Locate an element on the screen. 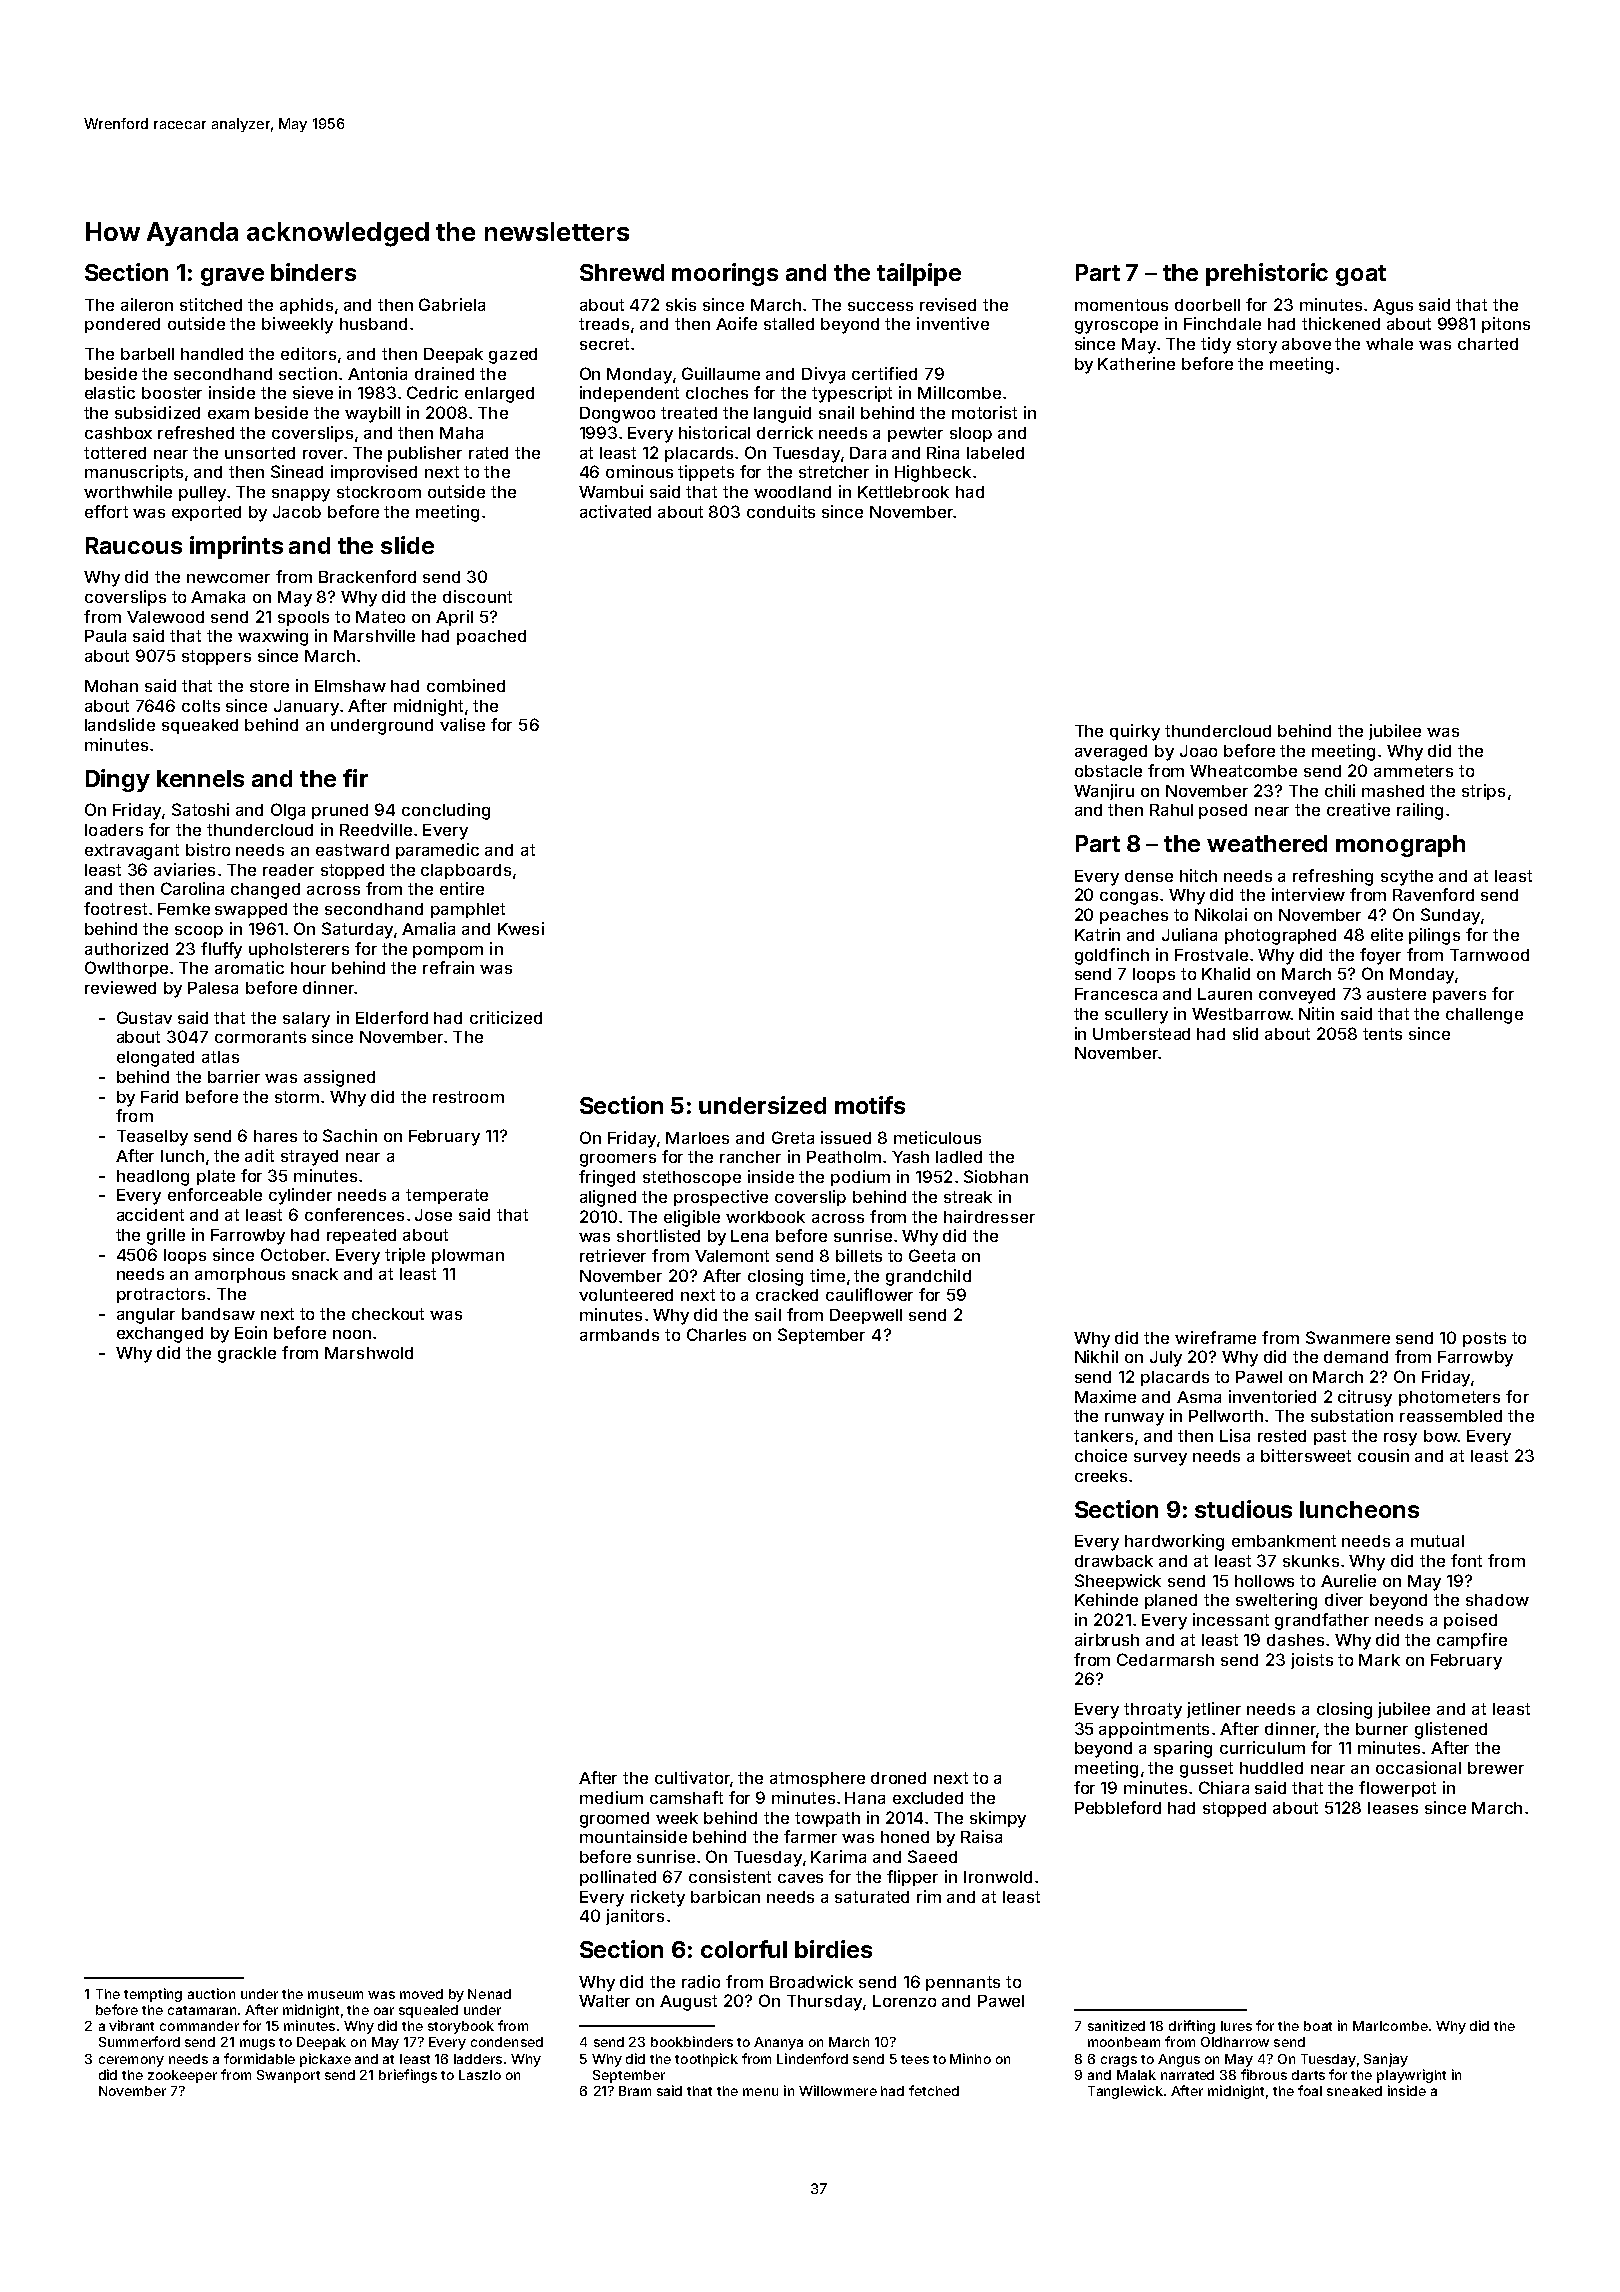  medium is located at coordinates (611, 1797).
